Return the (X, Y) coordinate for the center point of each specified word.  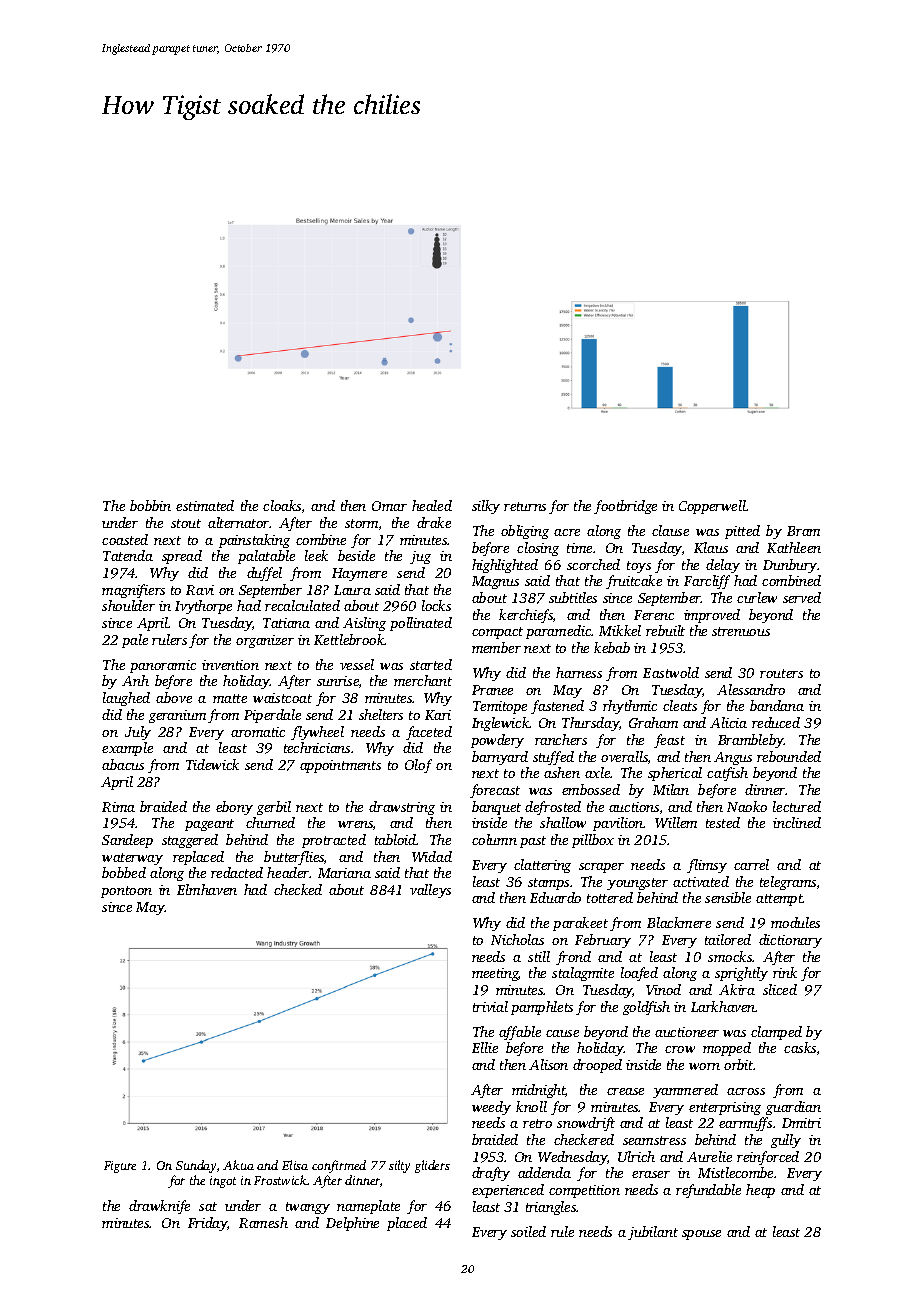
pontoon (126, 892)
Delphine (352, 1224)
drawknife (159, 1207)
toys (639, 567)
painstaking (254, 541)
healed (432, 505)
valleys (430, 891)
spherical (675, 774)
